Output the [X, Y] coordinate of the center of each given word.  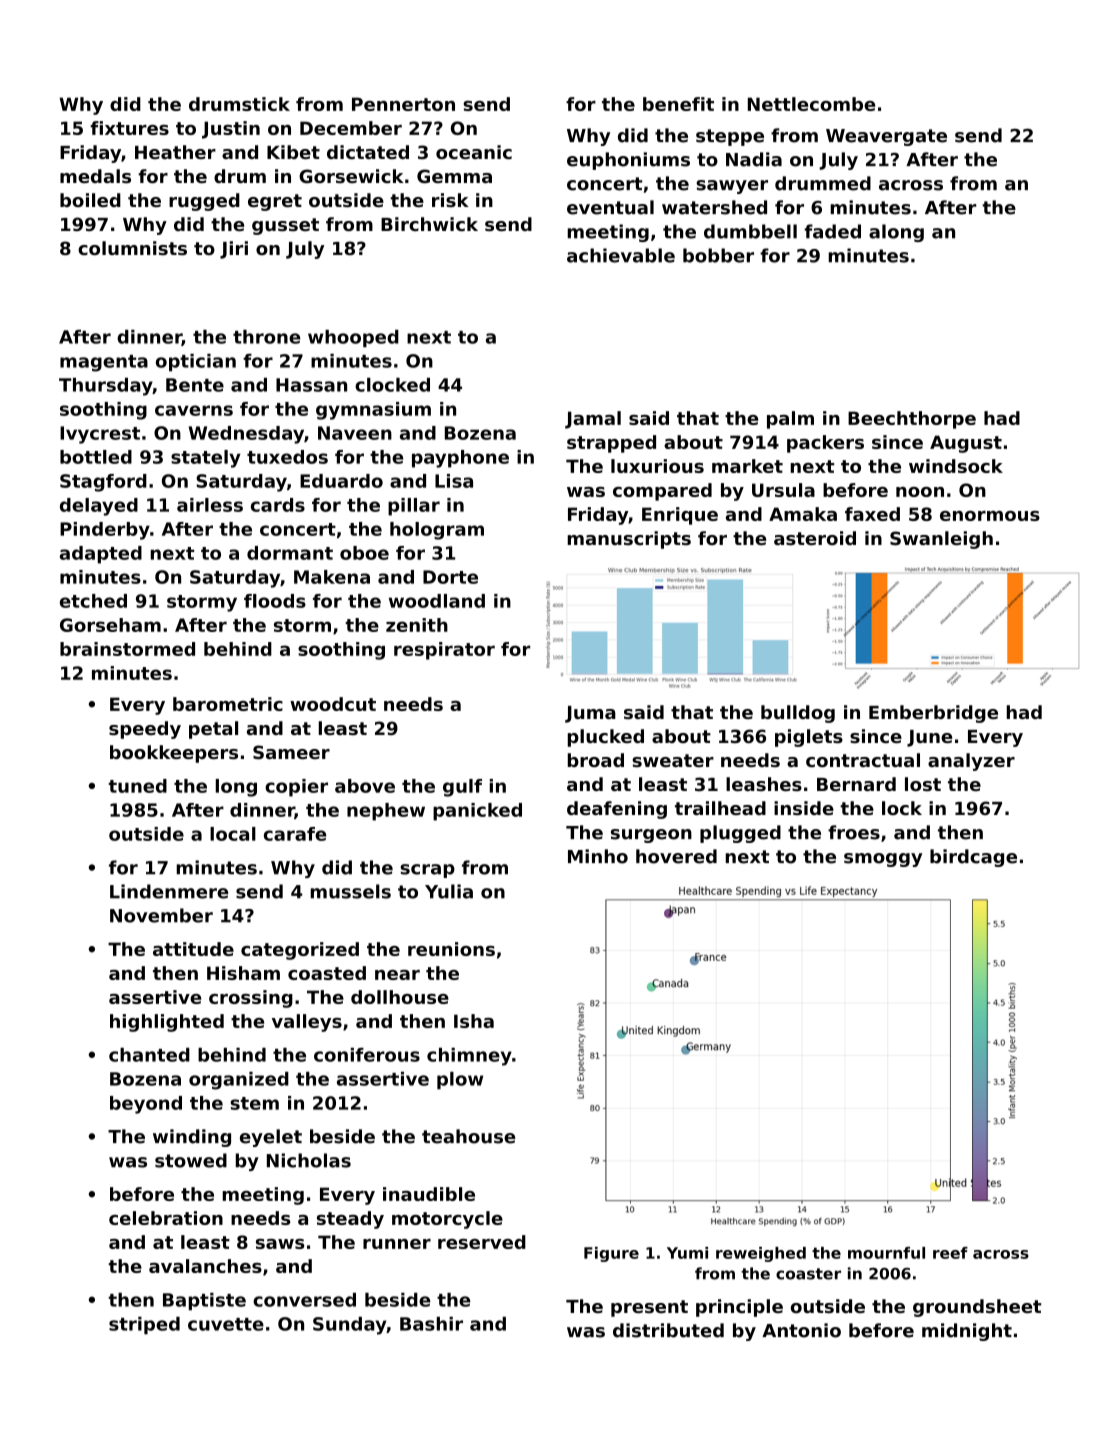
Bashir [431, 1324]
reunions [451, 949]
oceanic [474, 152]
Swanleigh [941, 540]
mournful [886, 1253]
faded [832, 231]
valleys [307, 1023]
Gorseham [110, 625]
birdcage [973, 858]
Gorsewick [351, 176]
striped [144, 1326]
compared [662, 492]
